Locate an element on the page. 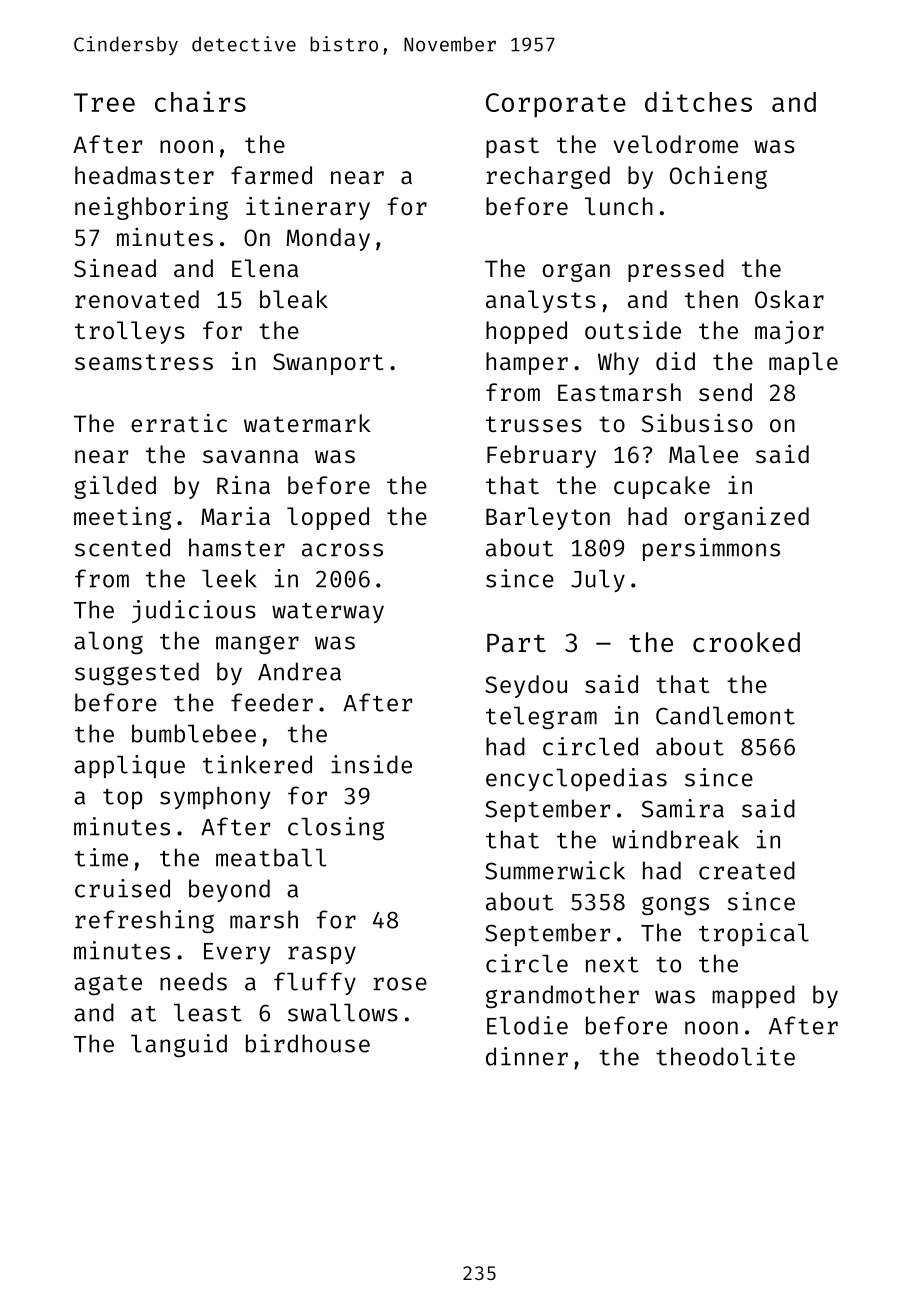  languid is located at coordinates (179, 1046).
